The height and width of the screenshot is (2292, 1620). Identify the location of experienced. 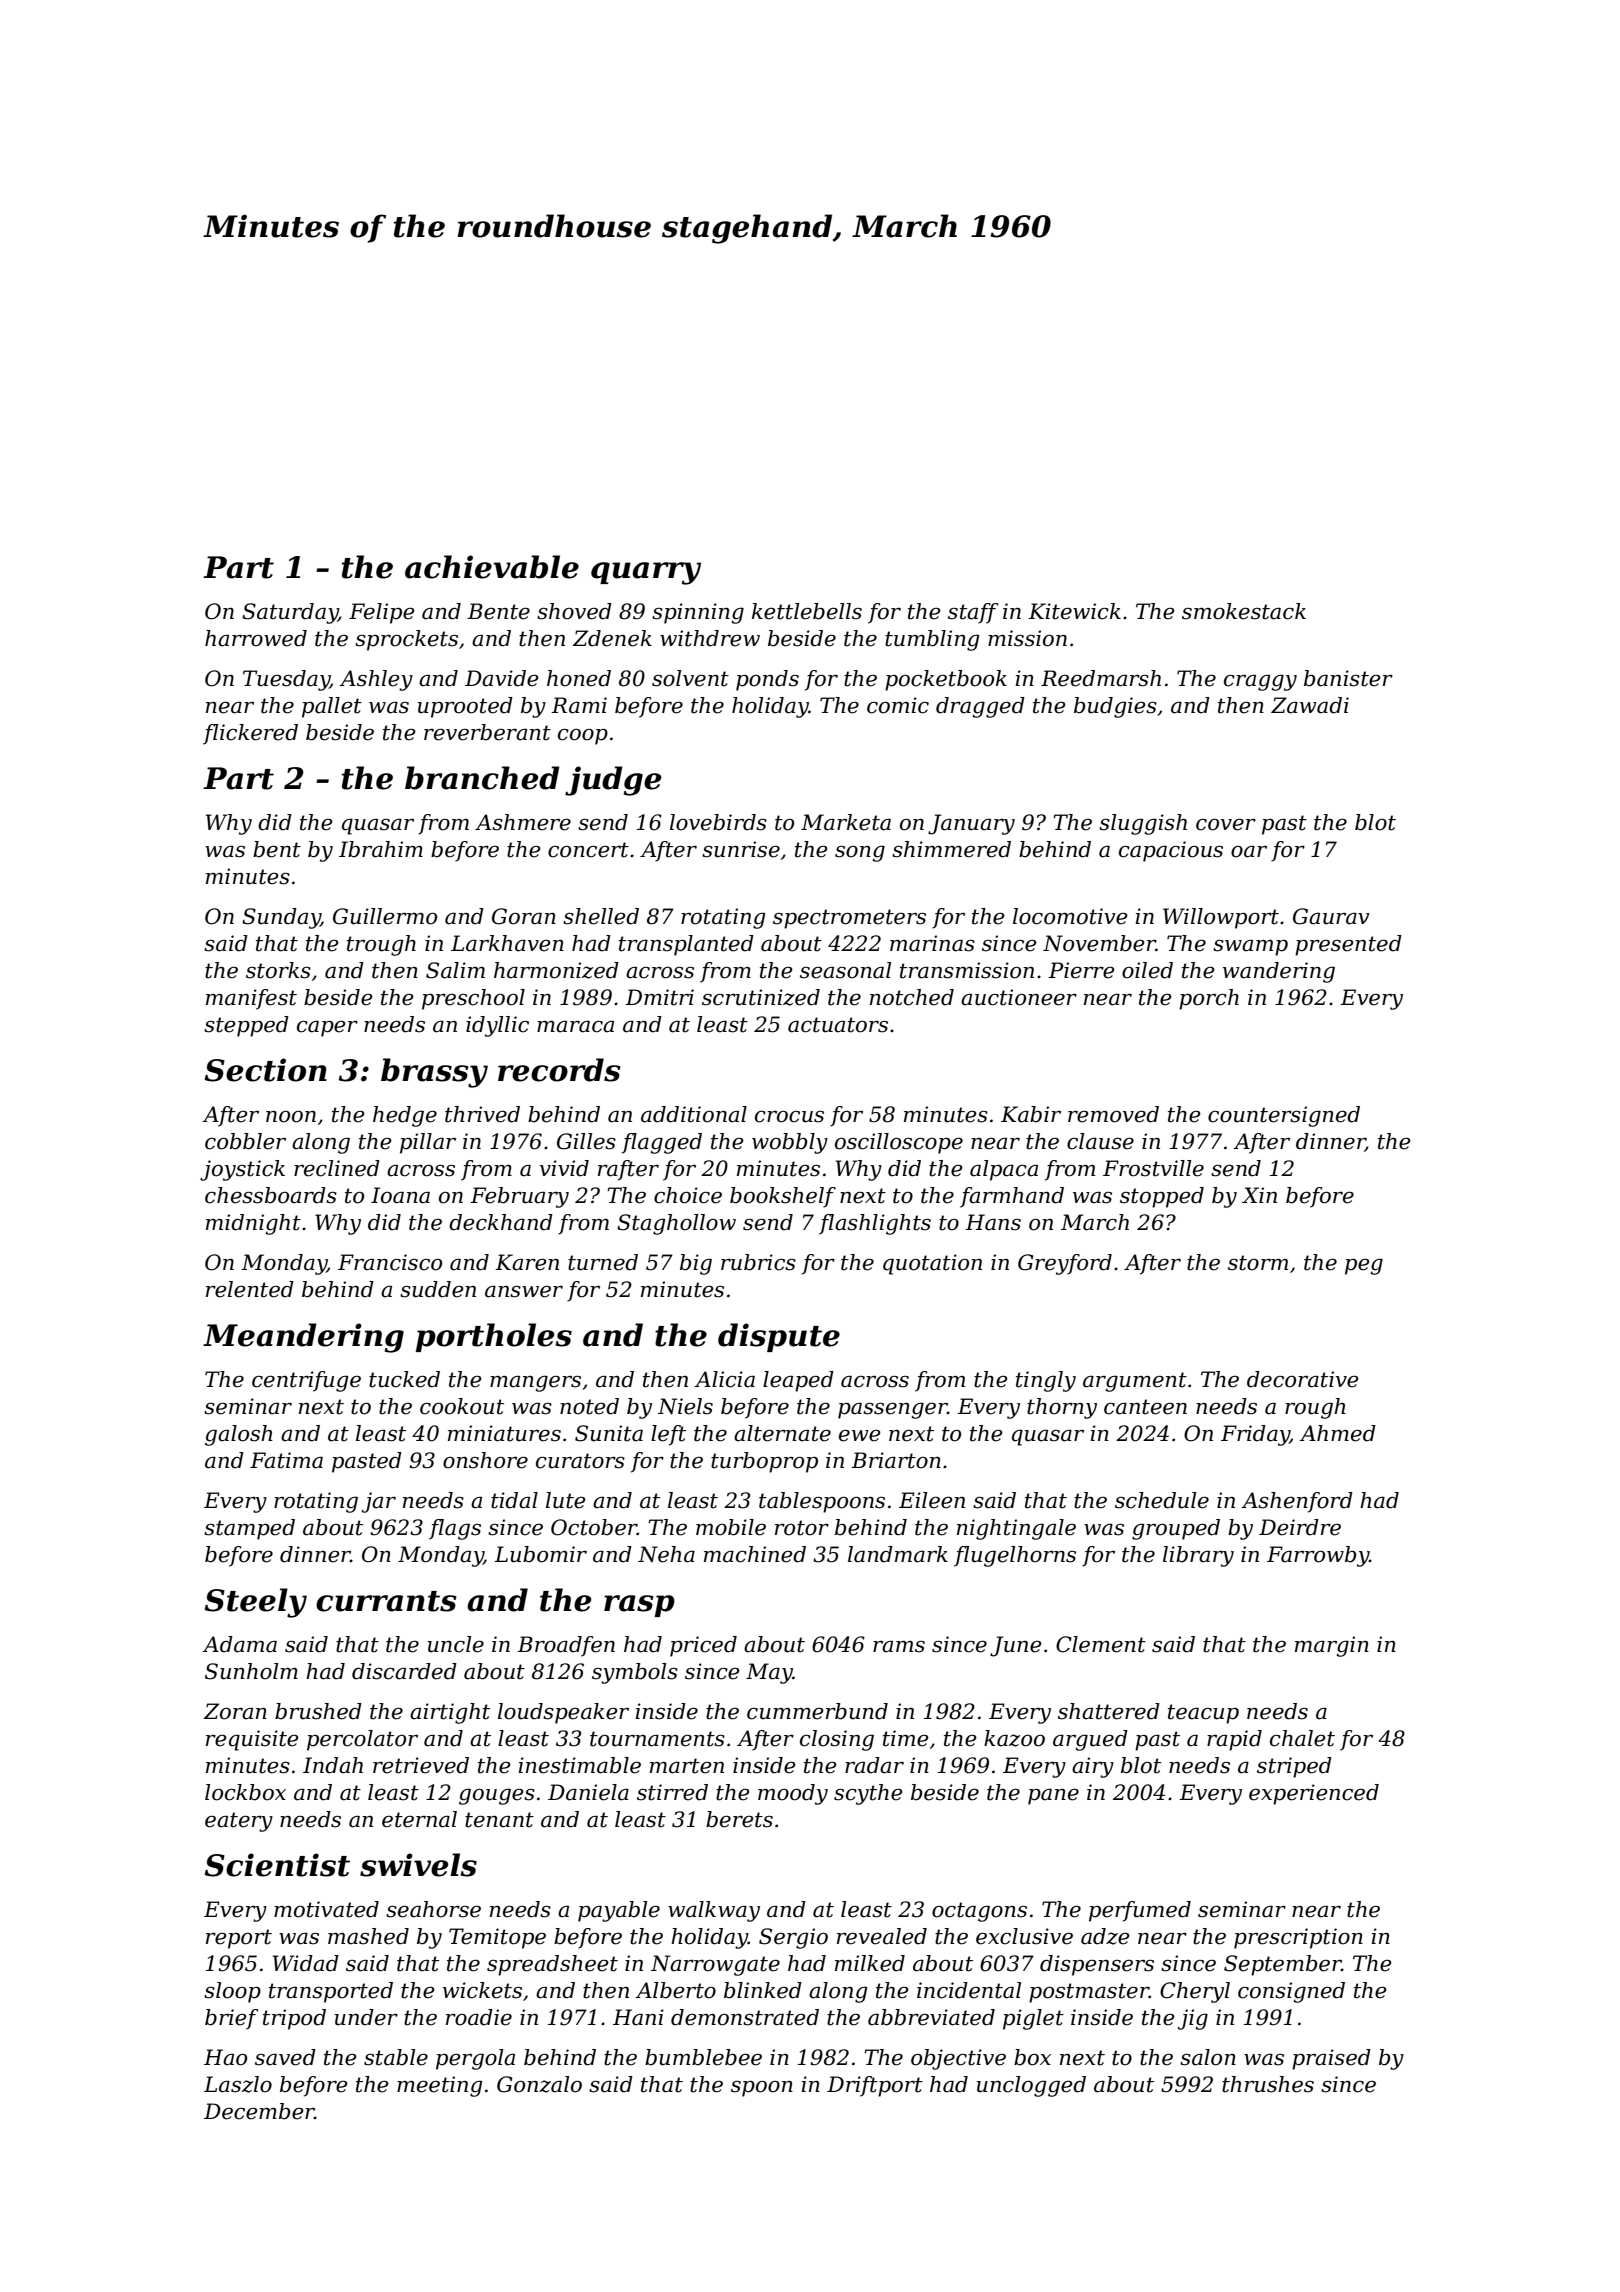
(1314, 1794).
